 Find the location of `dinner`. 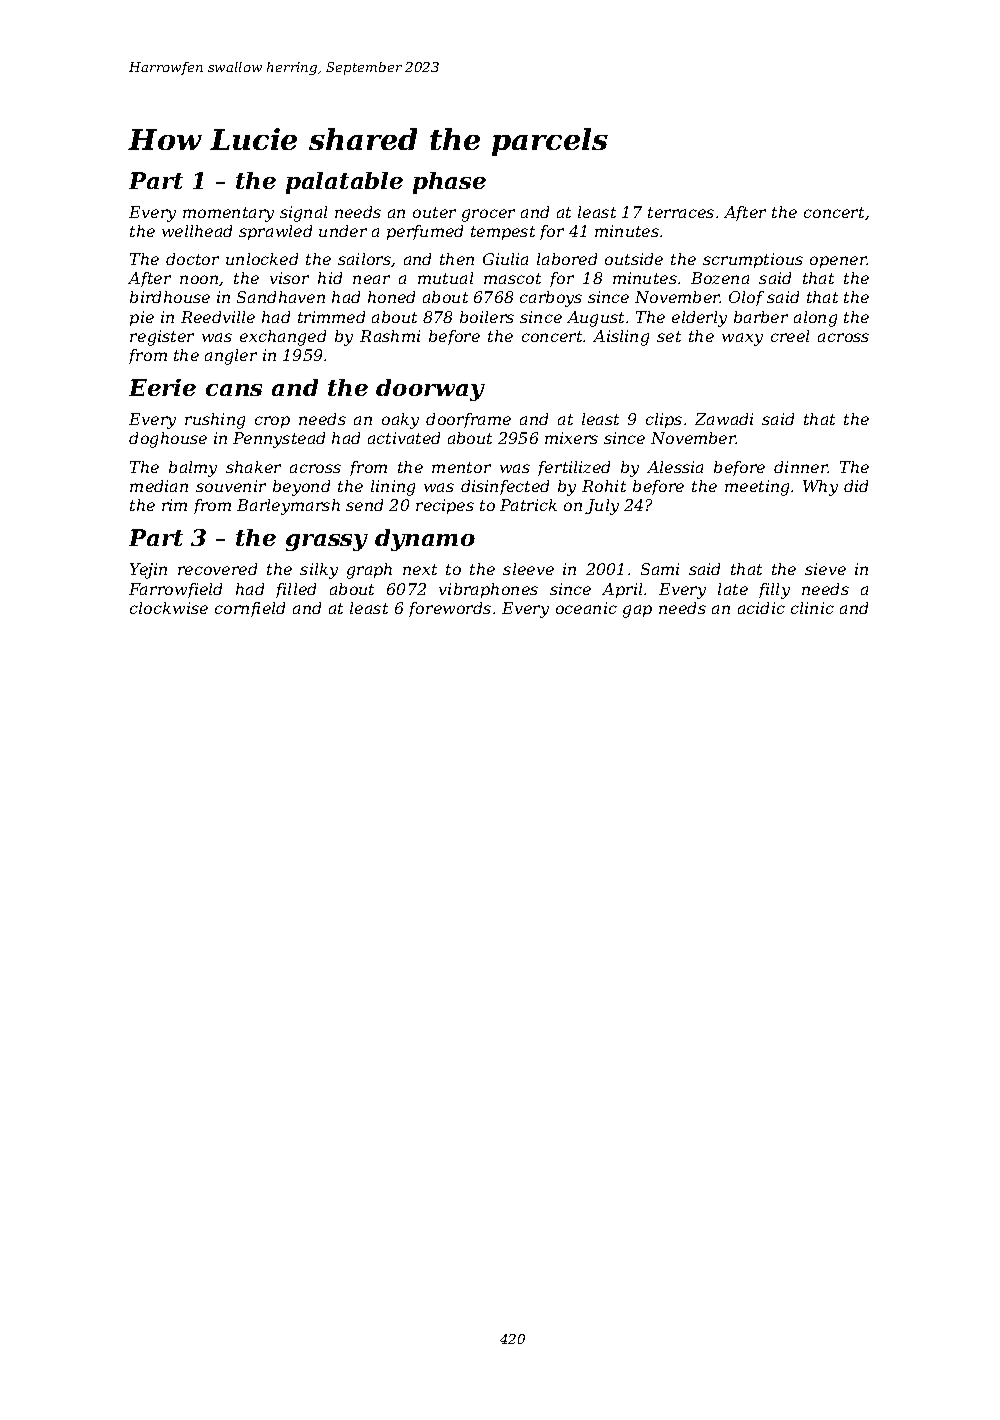

dinner is located at coordinates (801, 467).
